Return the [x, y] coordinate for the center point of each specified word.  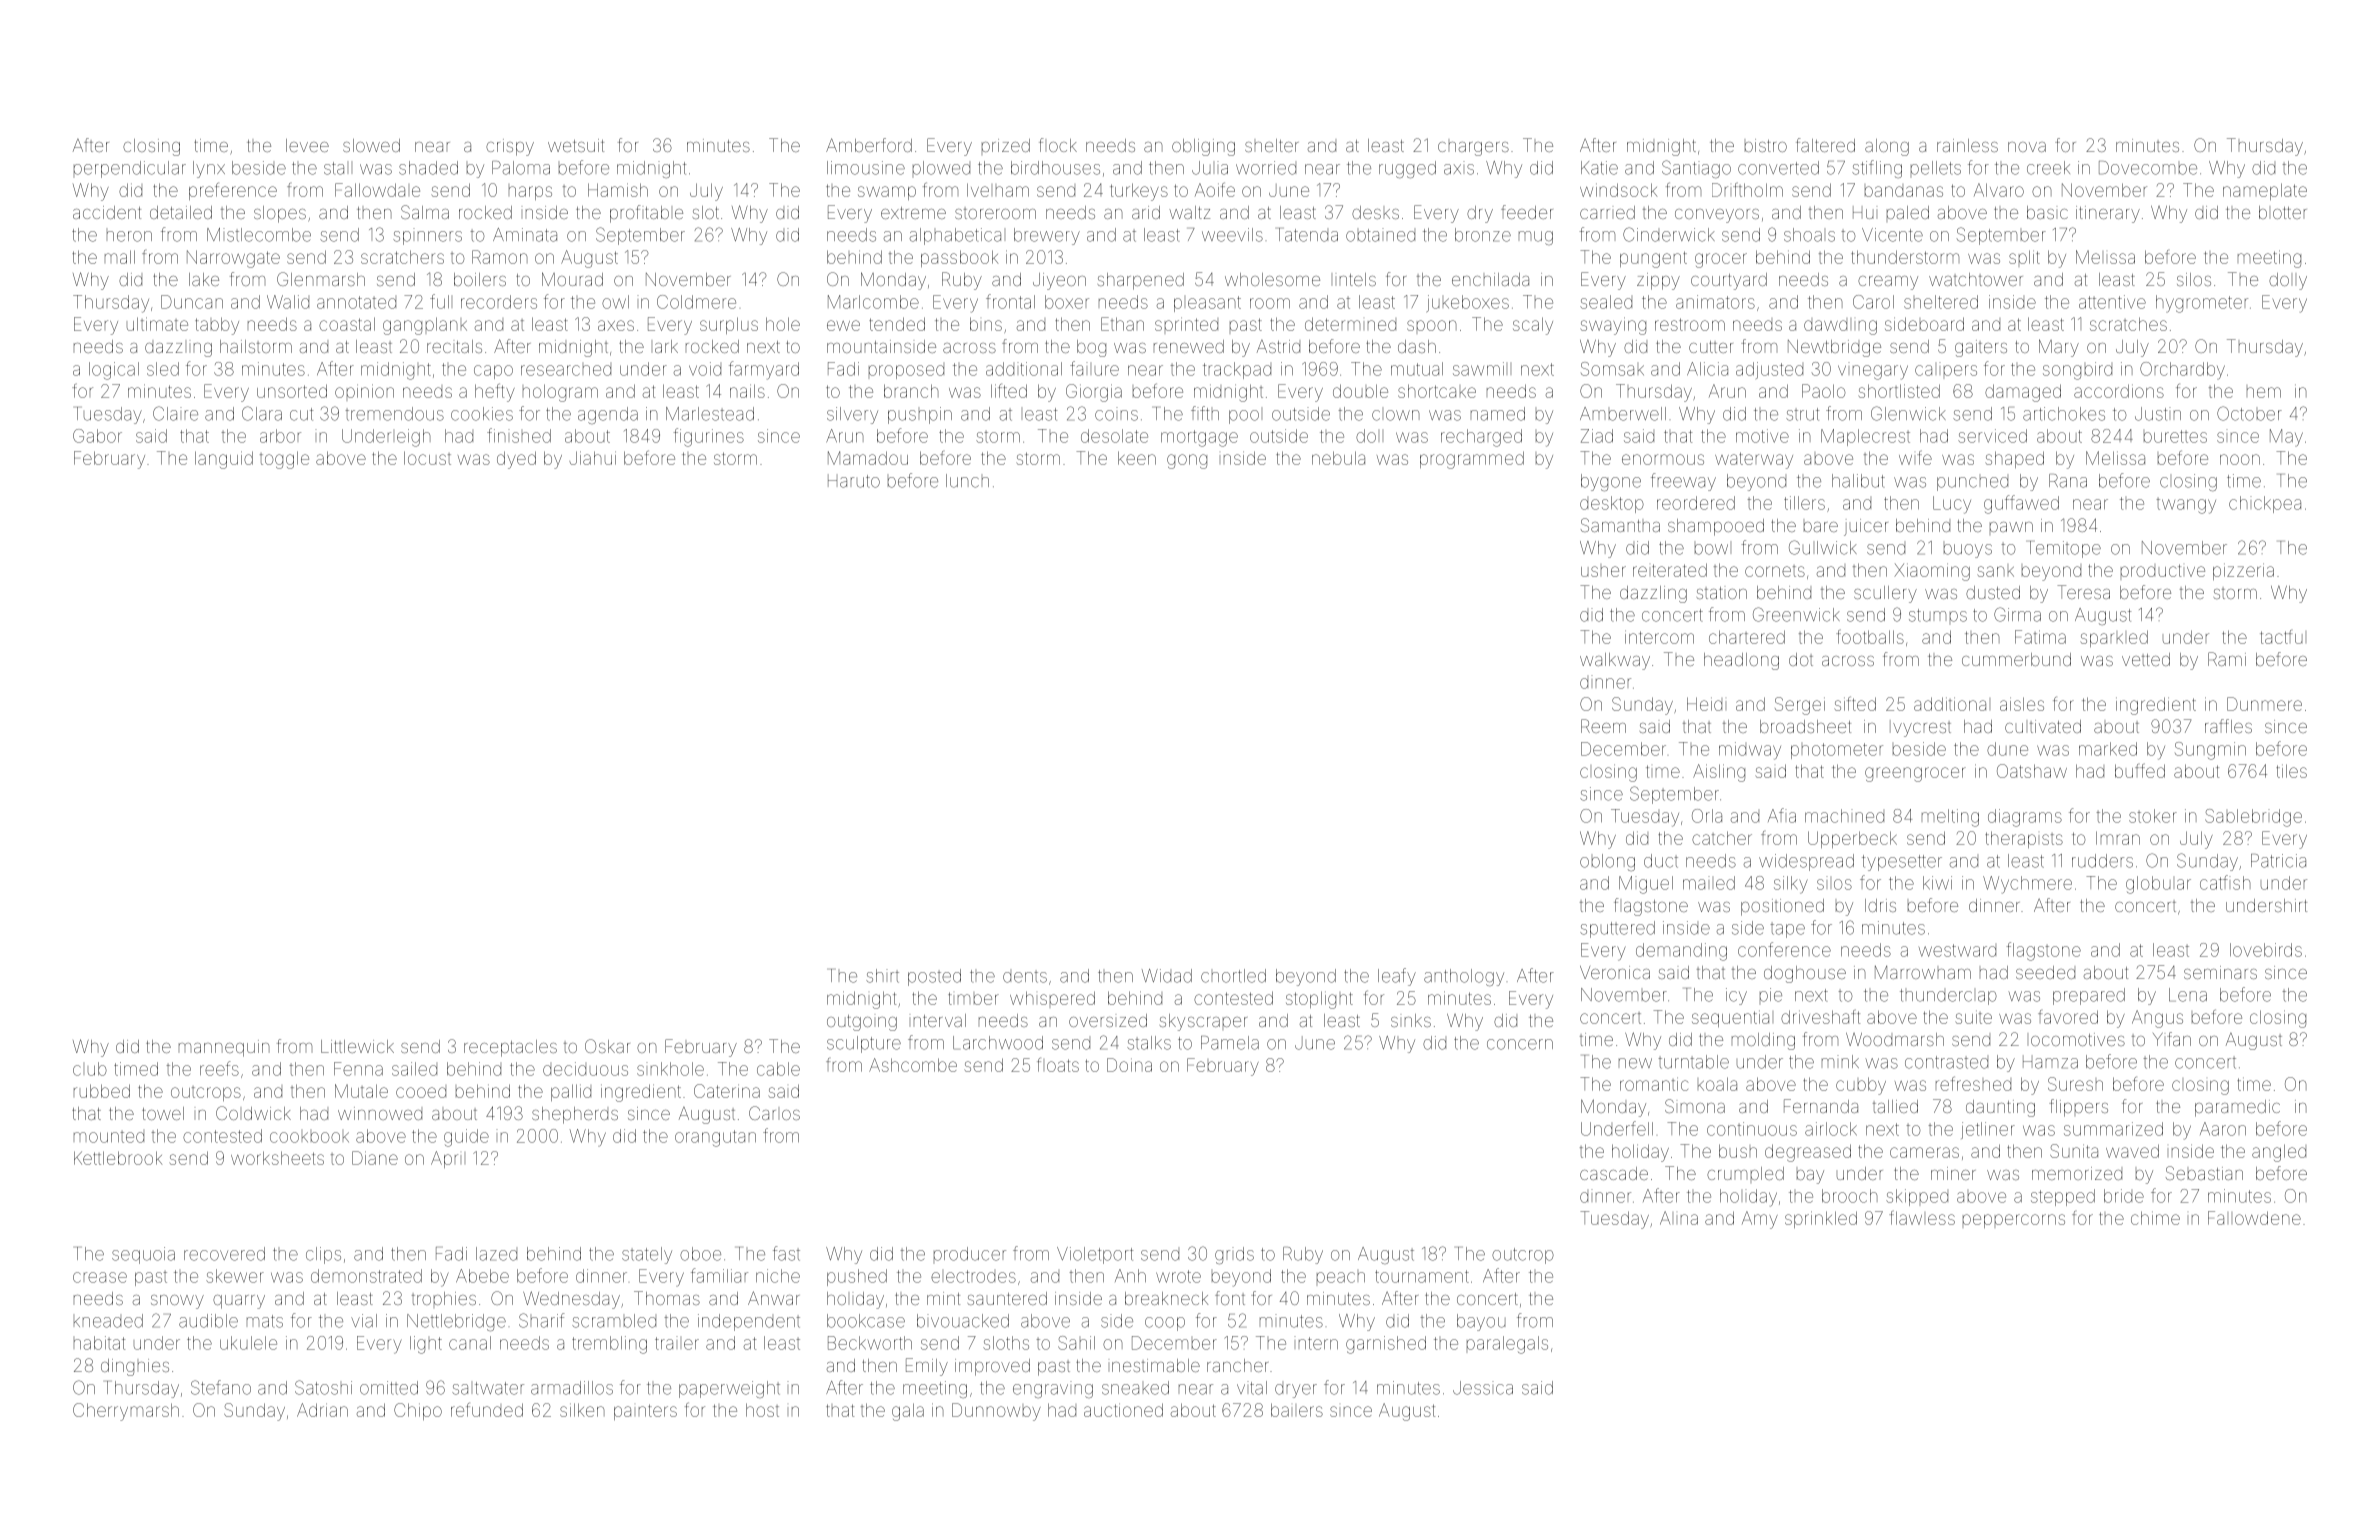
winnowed [380, 1113]
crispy [510, 147]
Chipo [418, 1411]
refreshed [1973, 1083]
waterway [1754, 460]
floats [1058, 1064]
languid [224, 460]
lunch [967, 481]
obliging [1203, 147]
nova [2027, 147]
